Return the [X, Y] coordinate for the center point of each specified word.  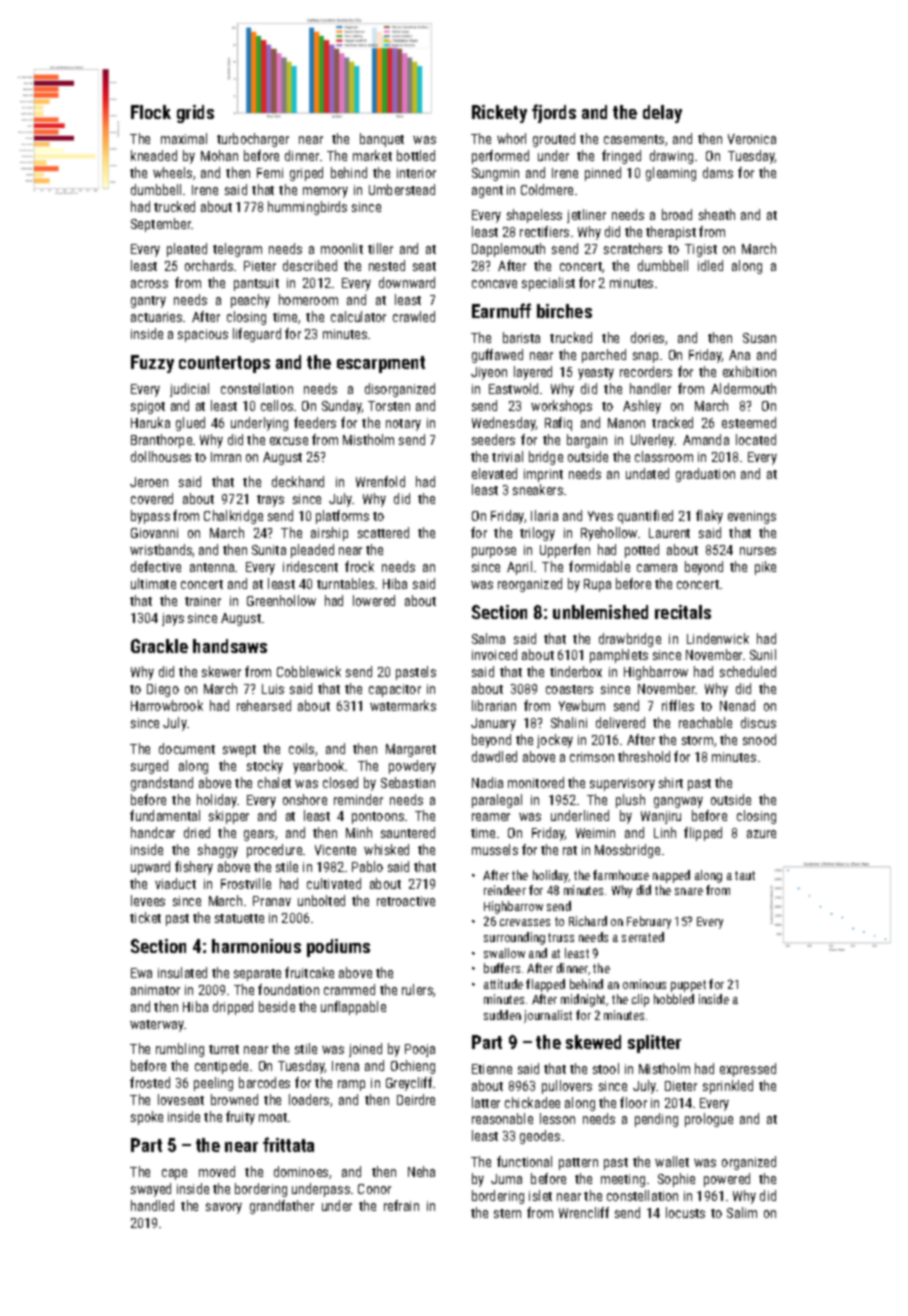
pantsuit [256, 284]
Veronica [752, 139]
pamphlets [619, 656]
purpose [494, 552]
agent [487, 192]
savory [224, 1208]
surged [149, 767]
